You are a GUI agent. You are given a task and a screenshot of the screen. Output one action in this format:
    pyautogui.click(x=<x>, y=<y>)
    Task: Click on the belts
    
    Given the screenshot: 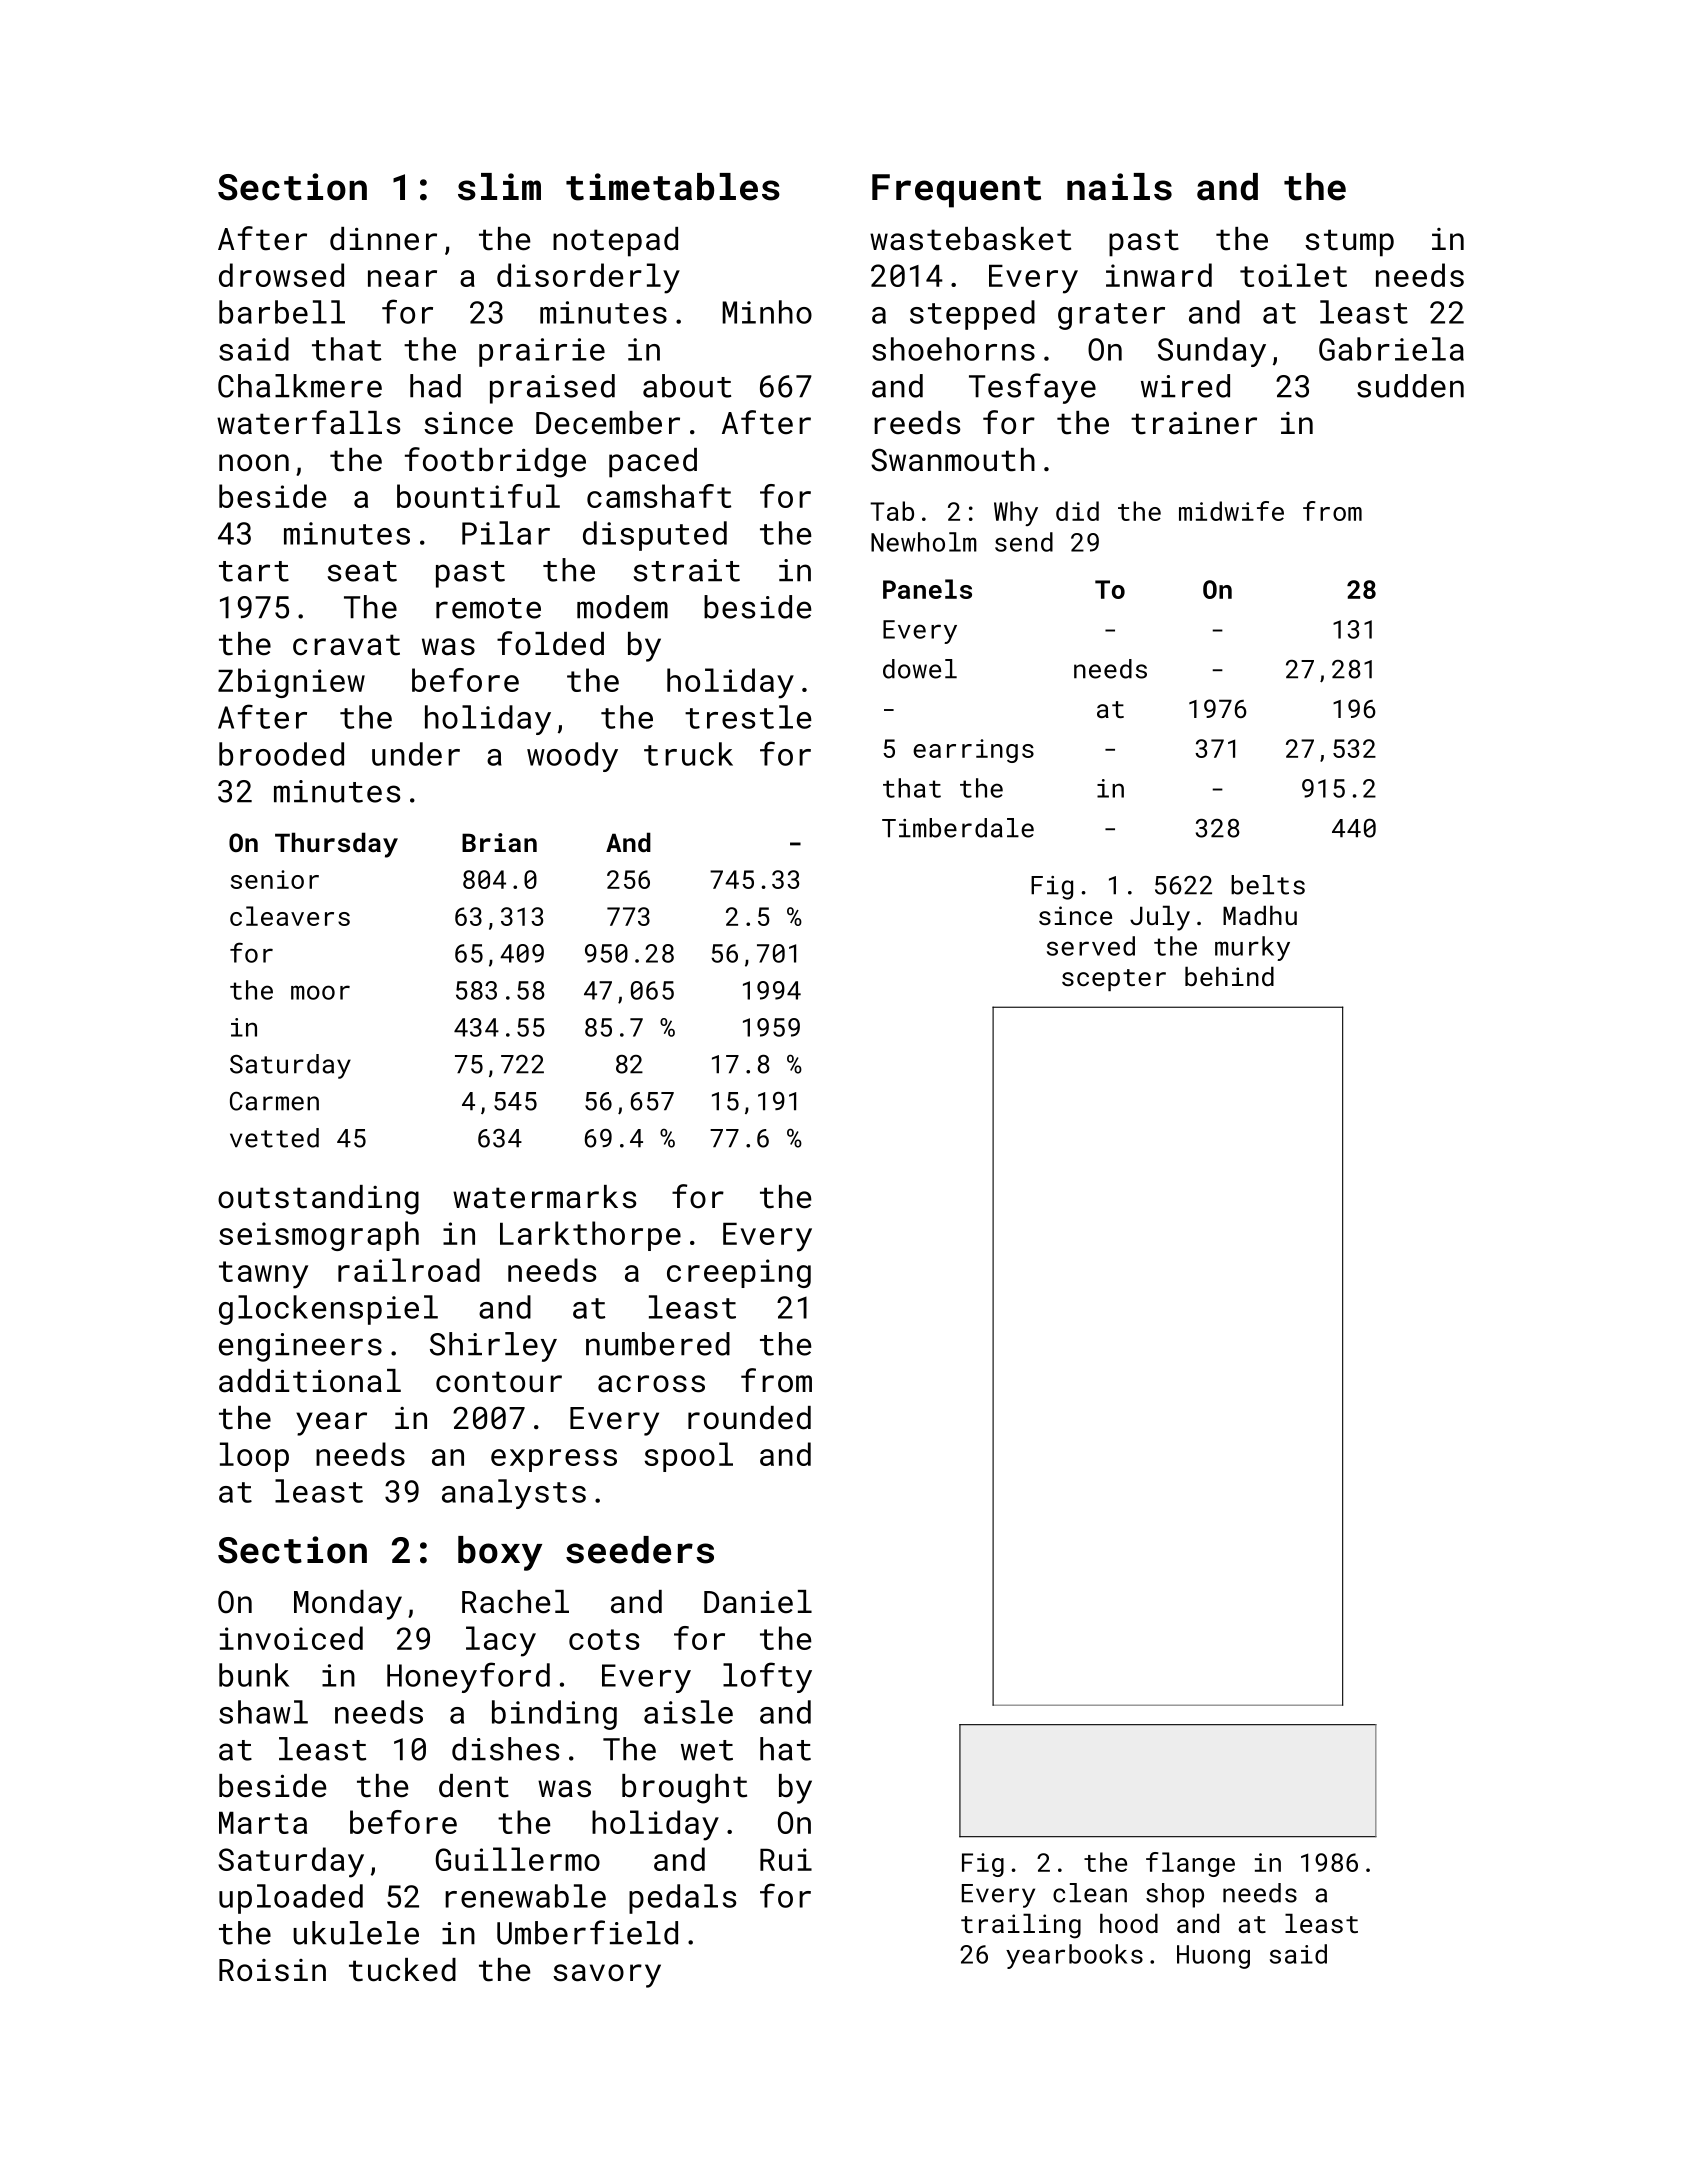 What is the action you would take?
    pyautogui.click(x=1268, y=885)
